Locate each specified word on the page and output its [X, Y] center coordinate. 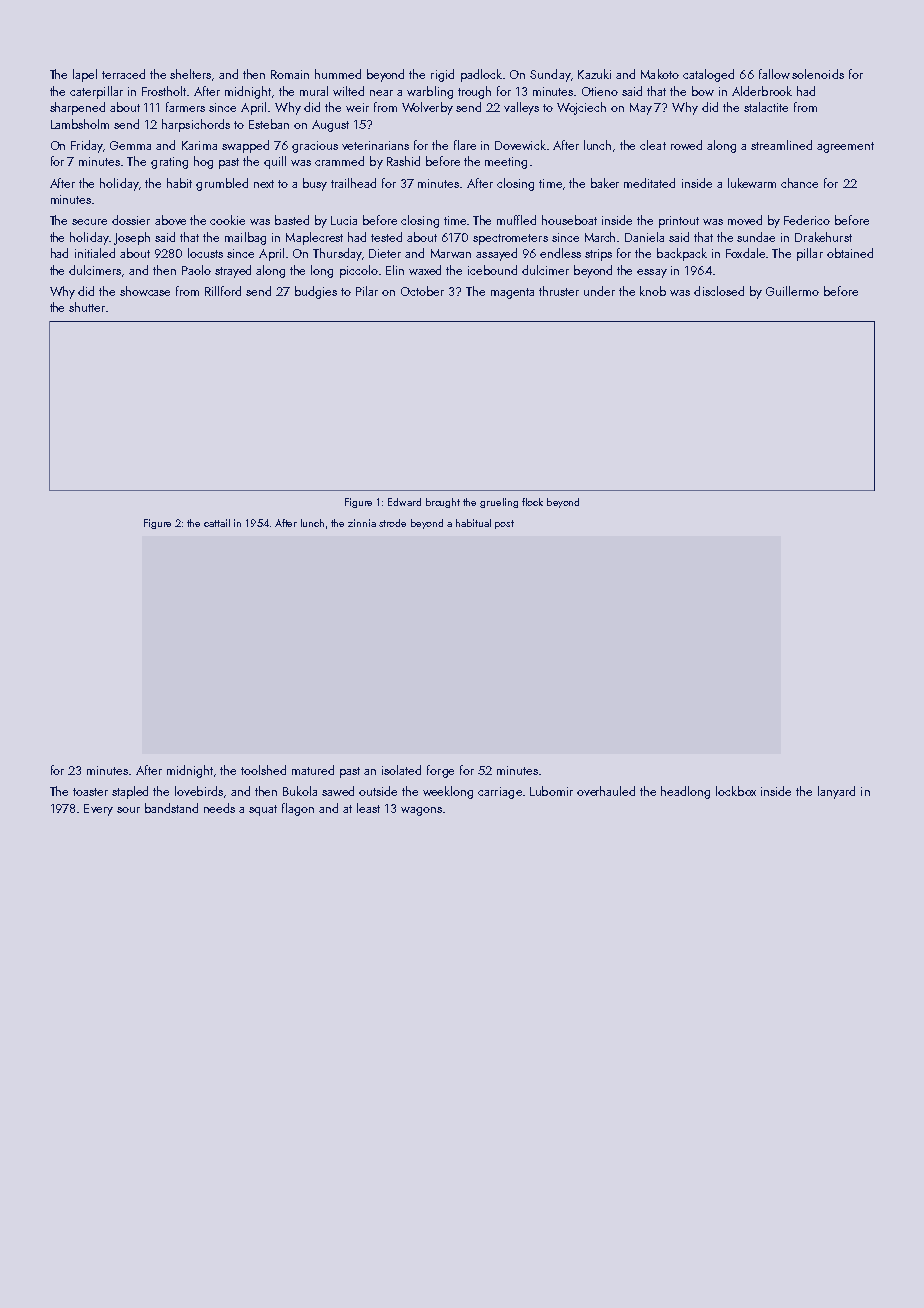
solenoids [818, 74]
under [599, 291]
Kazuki [594, 74]
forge [440, 771]
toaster [90, 792]
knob [653, 291]
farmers [185, 107]
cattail [217, 523]
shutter [87, 307]
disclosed [719, 291]
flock [532, 502]
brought [443, 503]
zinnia [362, 523]
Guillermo [792, 291]
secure [89, 222]
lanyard [836, 792]
